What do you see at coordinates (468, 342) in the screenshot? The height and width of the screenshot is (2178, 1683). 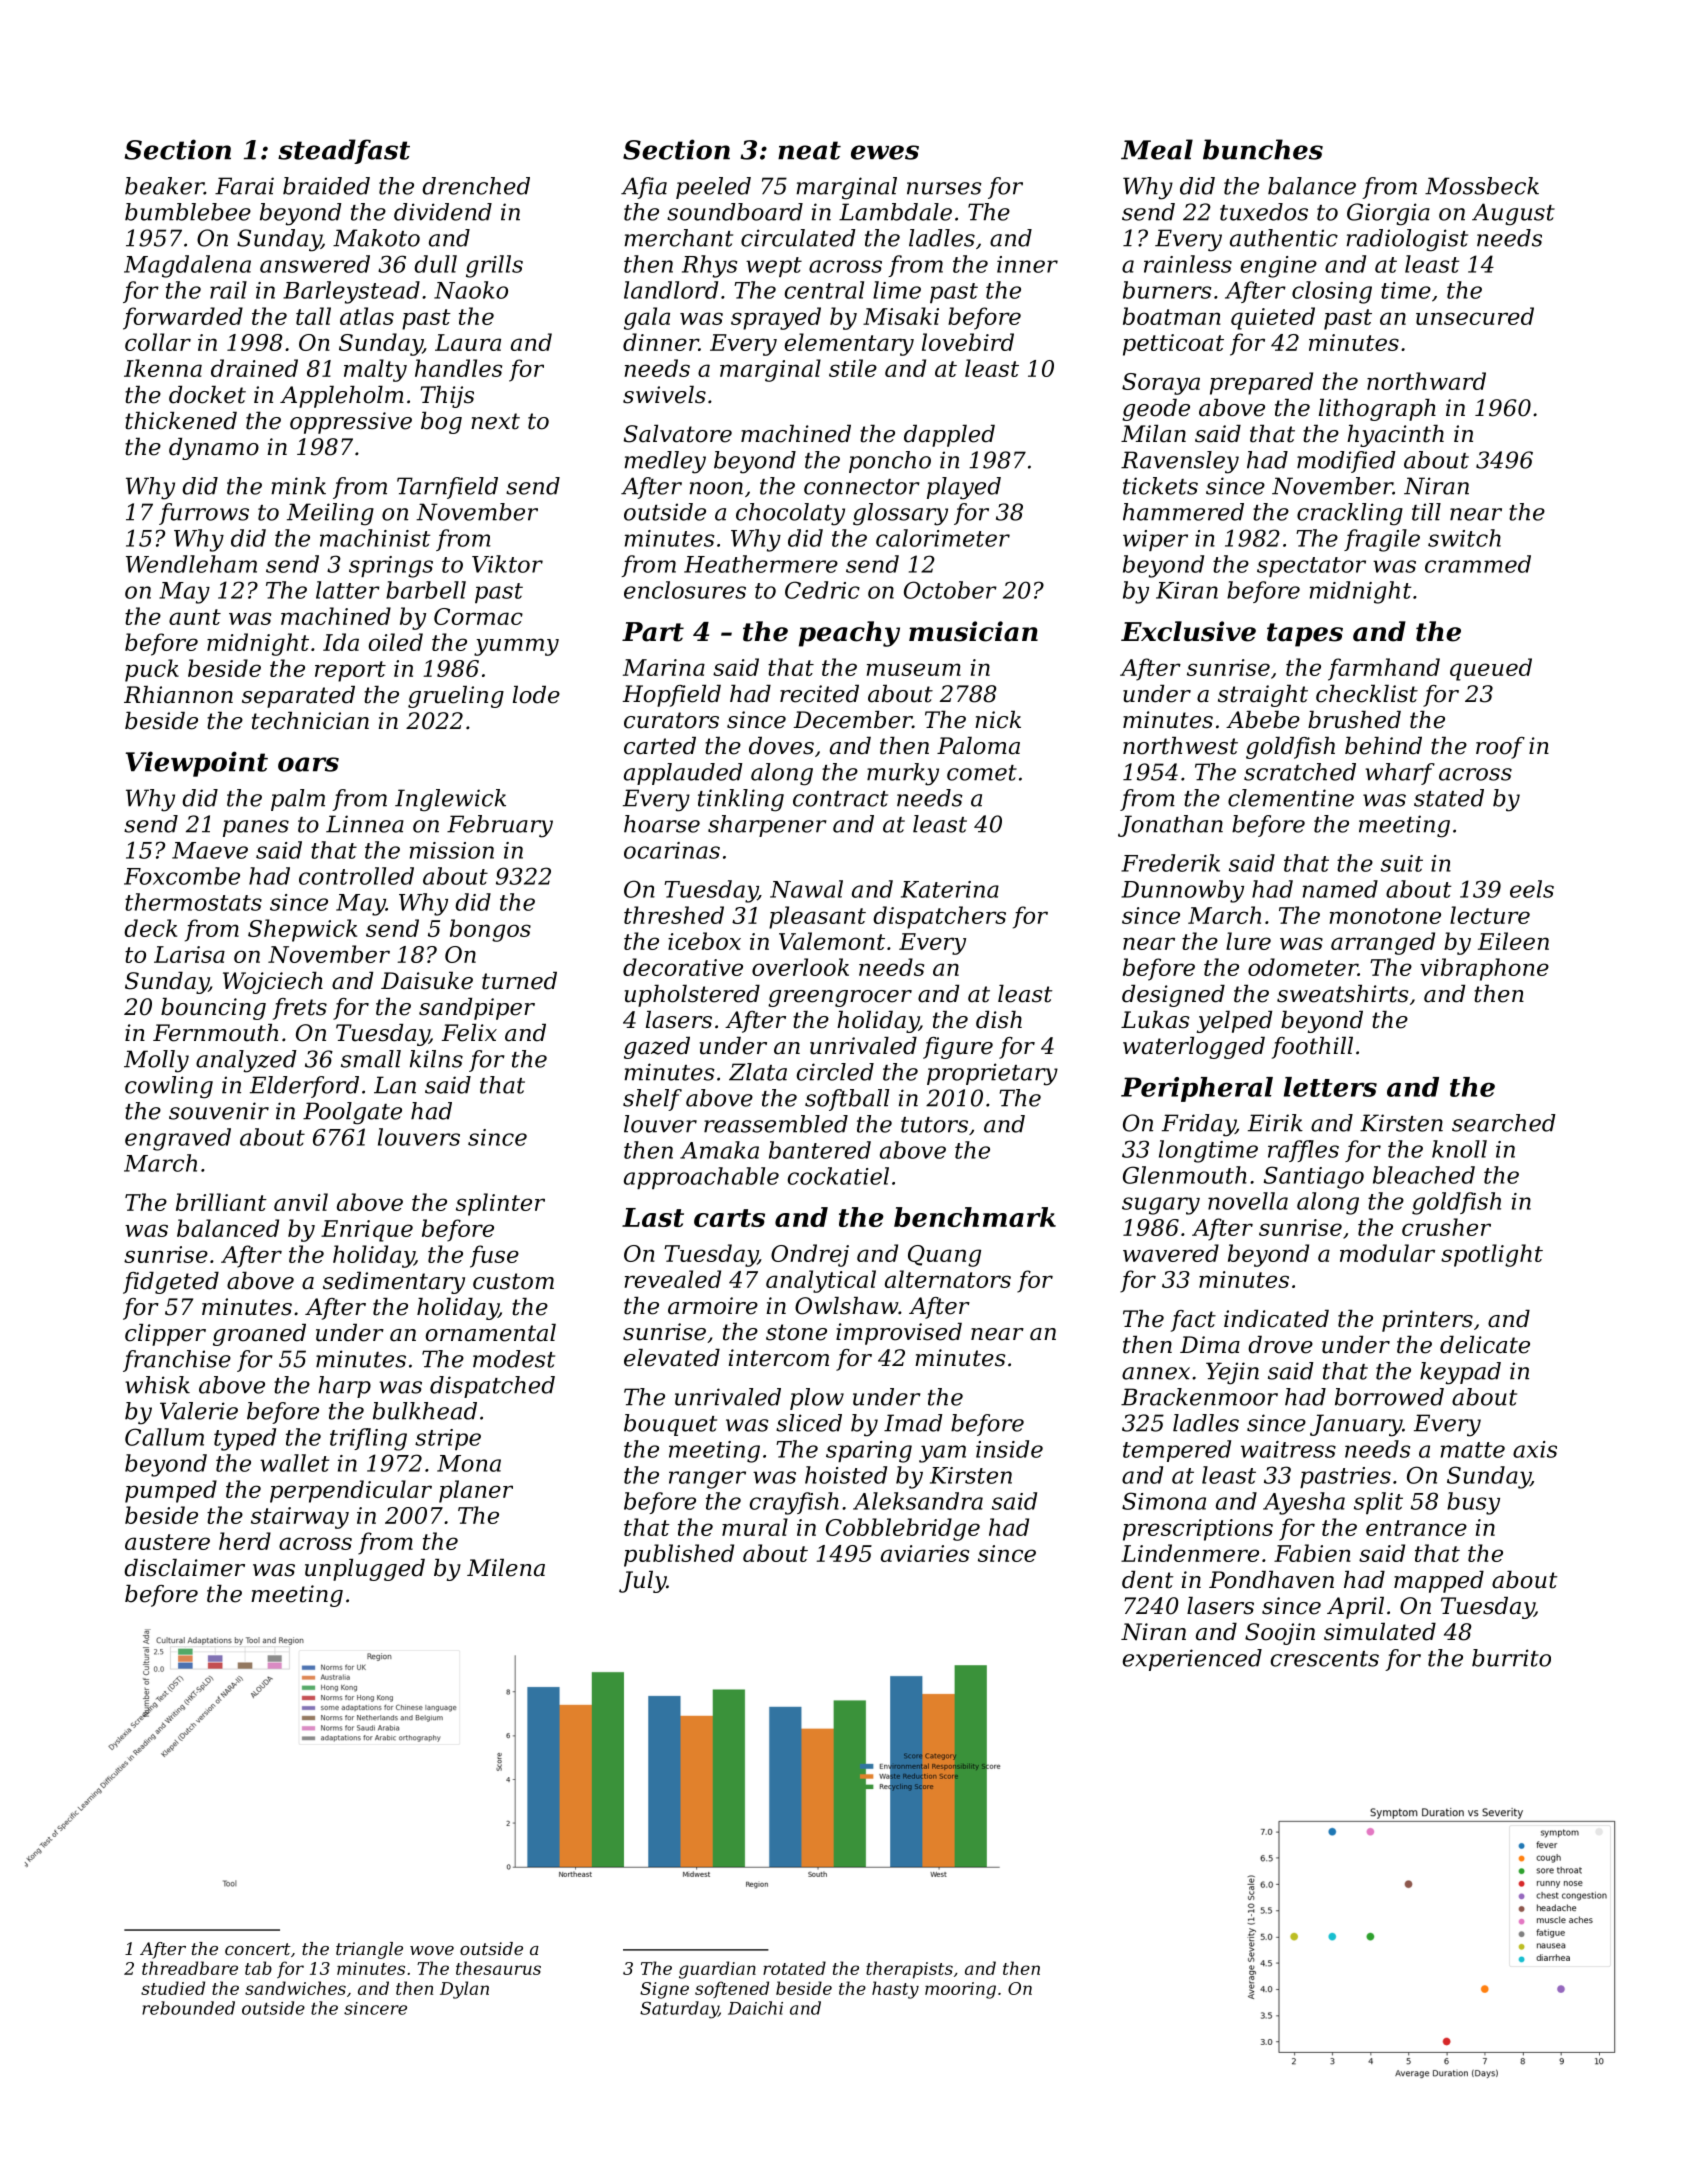 I see `Laura` at bounding box center [468, 342].
